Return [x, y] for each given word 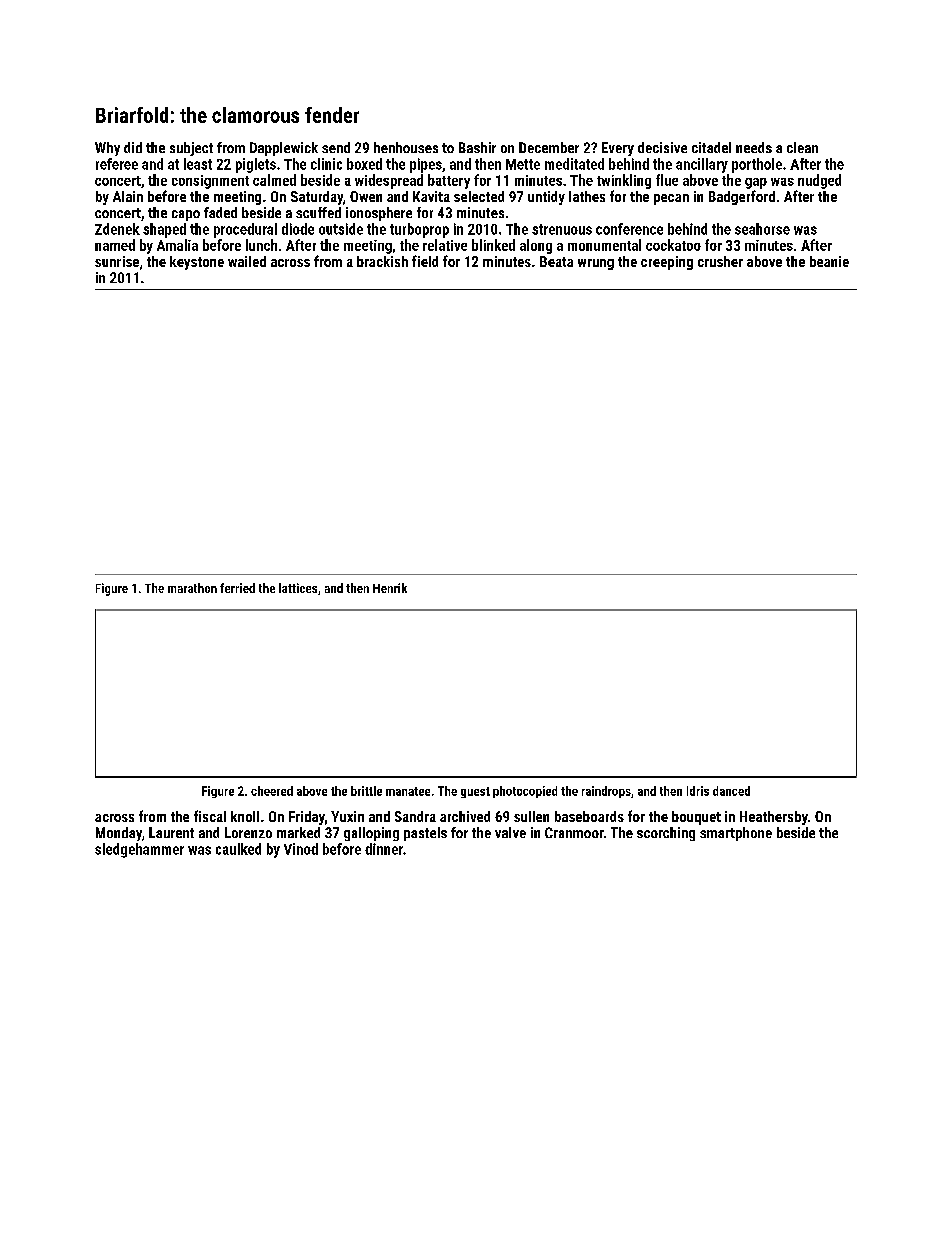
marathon [192, 588]
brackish [382, 261]
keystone [197, 263]
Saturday [317, 198]
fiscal [210, 816]
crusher [720, 261]
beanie [829, 261]
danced [731, 791]
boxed [364, 164]
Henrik [390, 588]
